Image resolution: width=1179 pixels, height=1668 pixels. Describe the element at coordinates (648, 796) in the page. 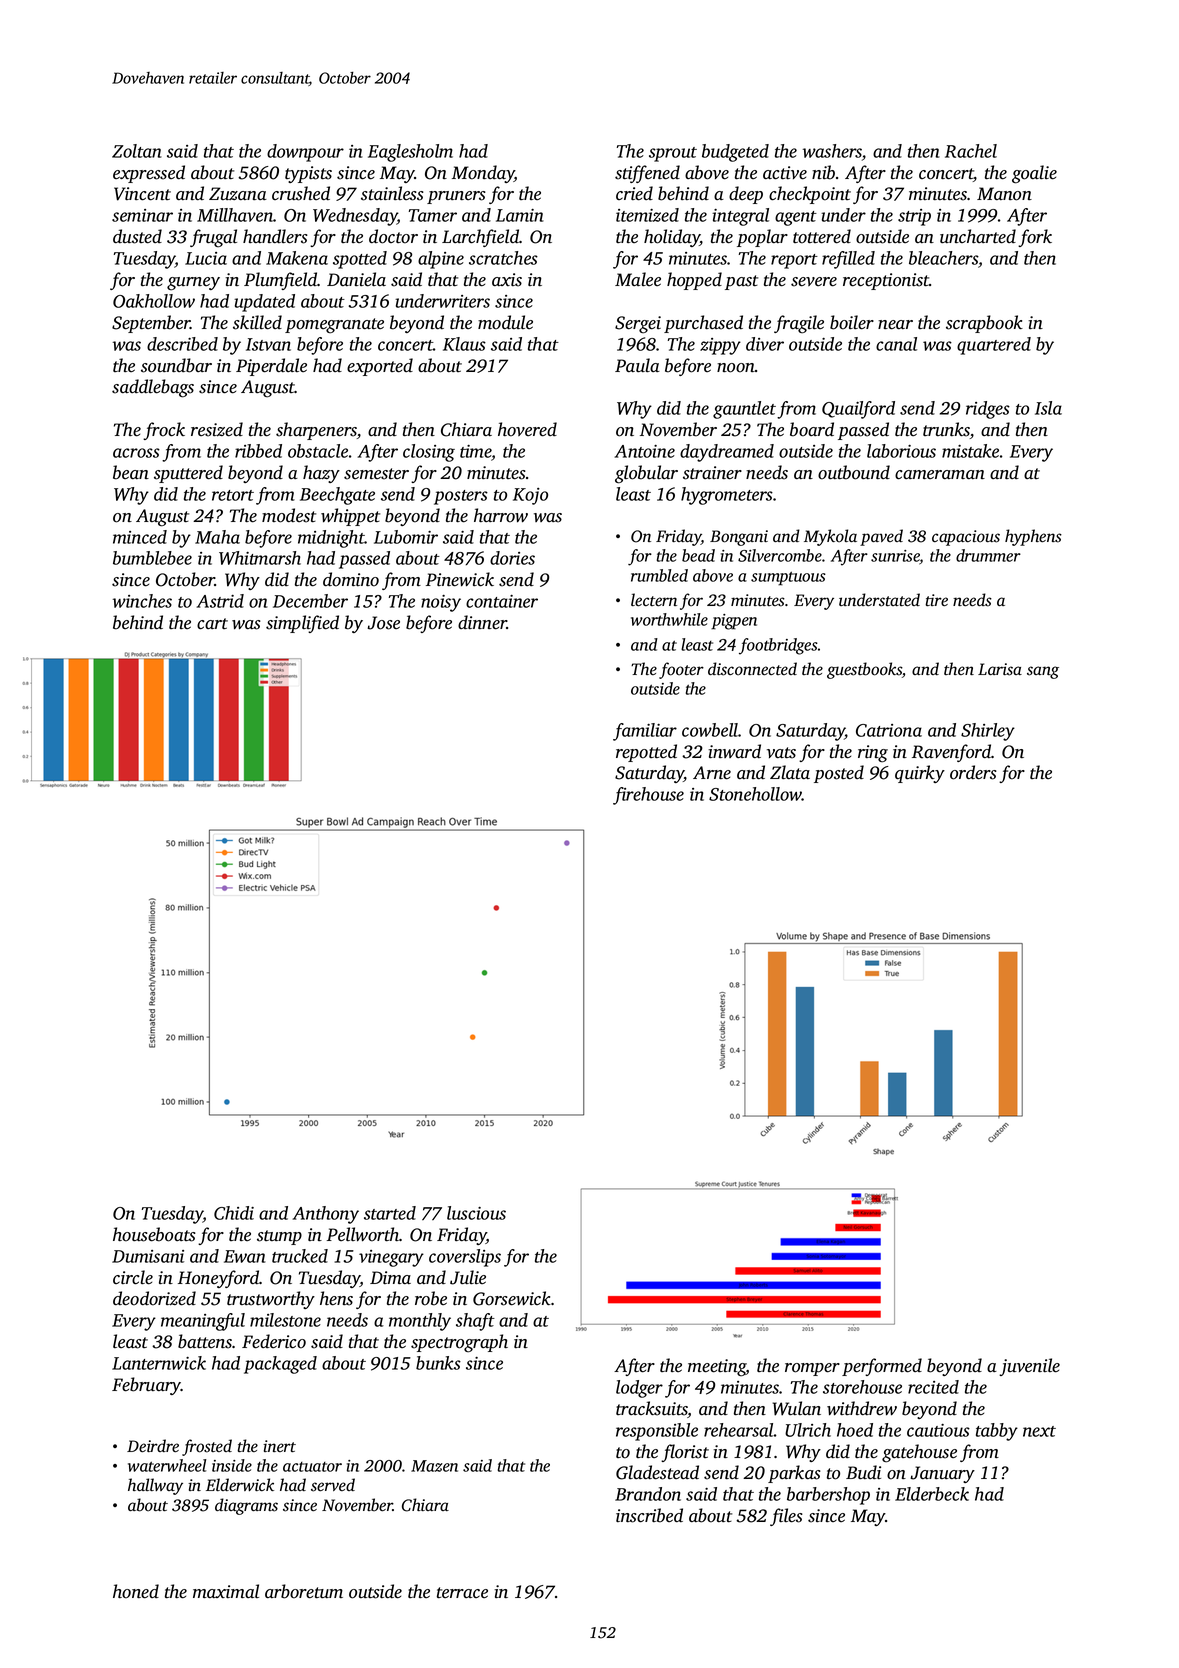

I see `firehouse` at that location.
